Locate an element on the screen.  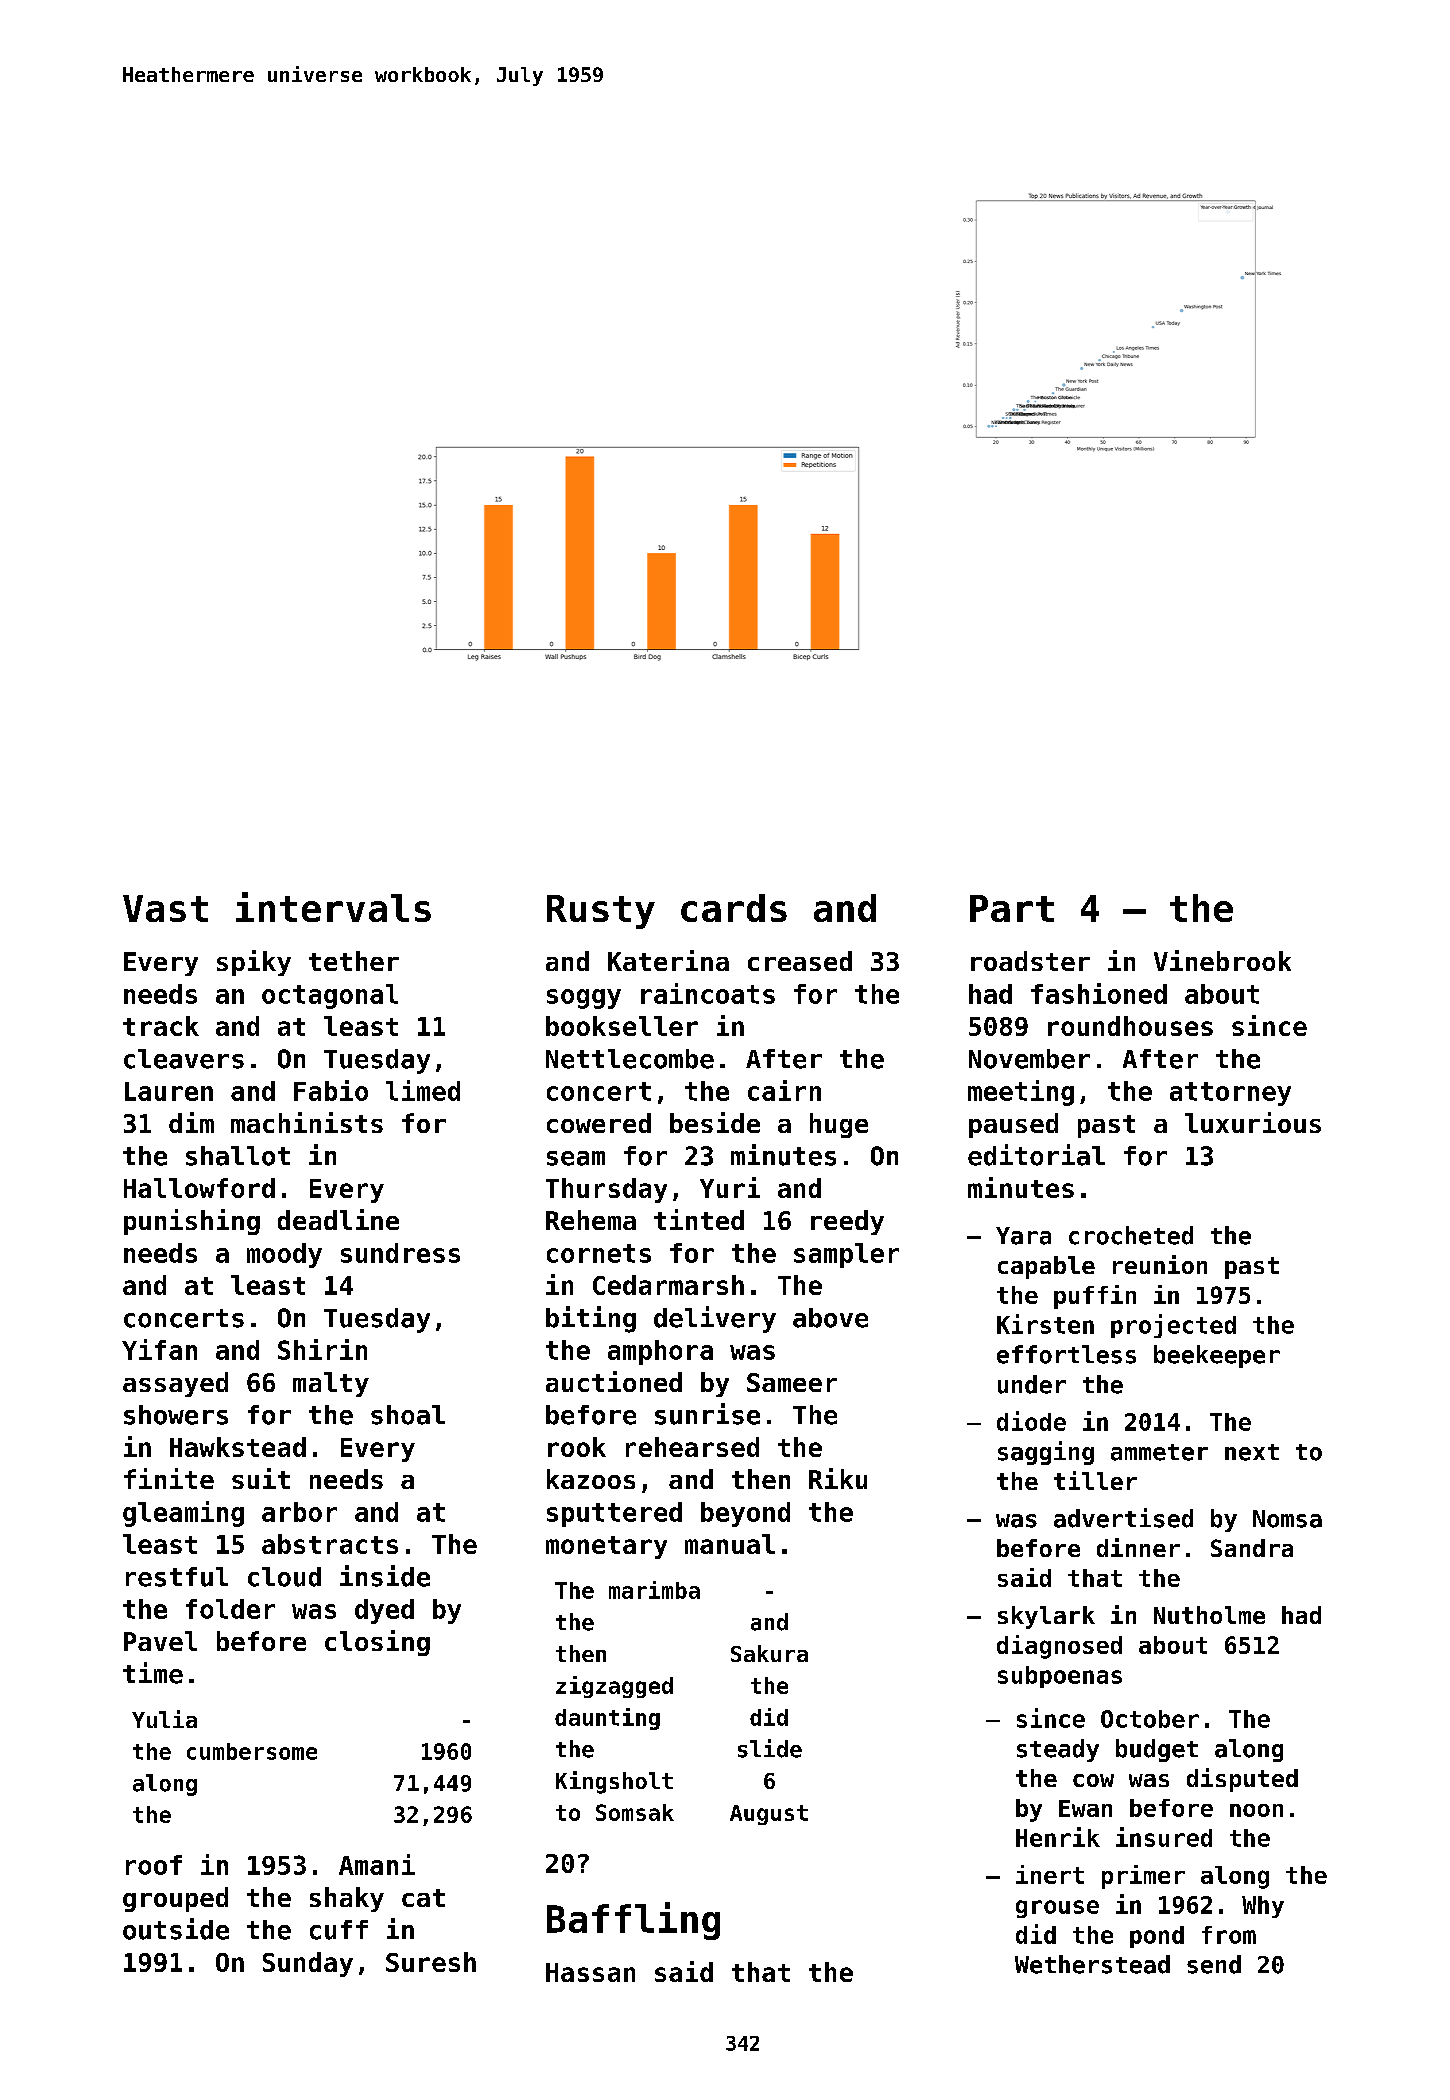
Amani is located at coordinates (377, 1864).
